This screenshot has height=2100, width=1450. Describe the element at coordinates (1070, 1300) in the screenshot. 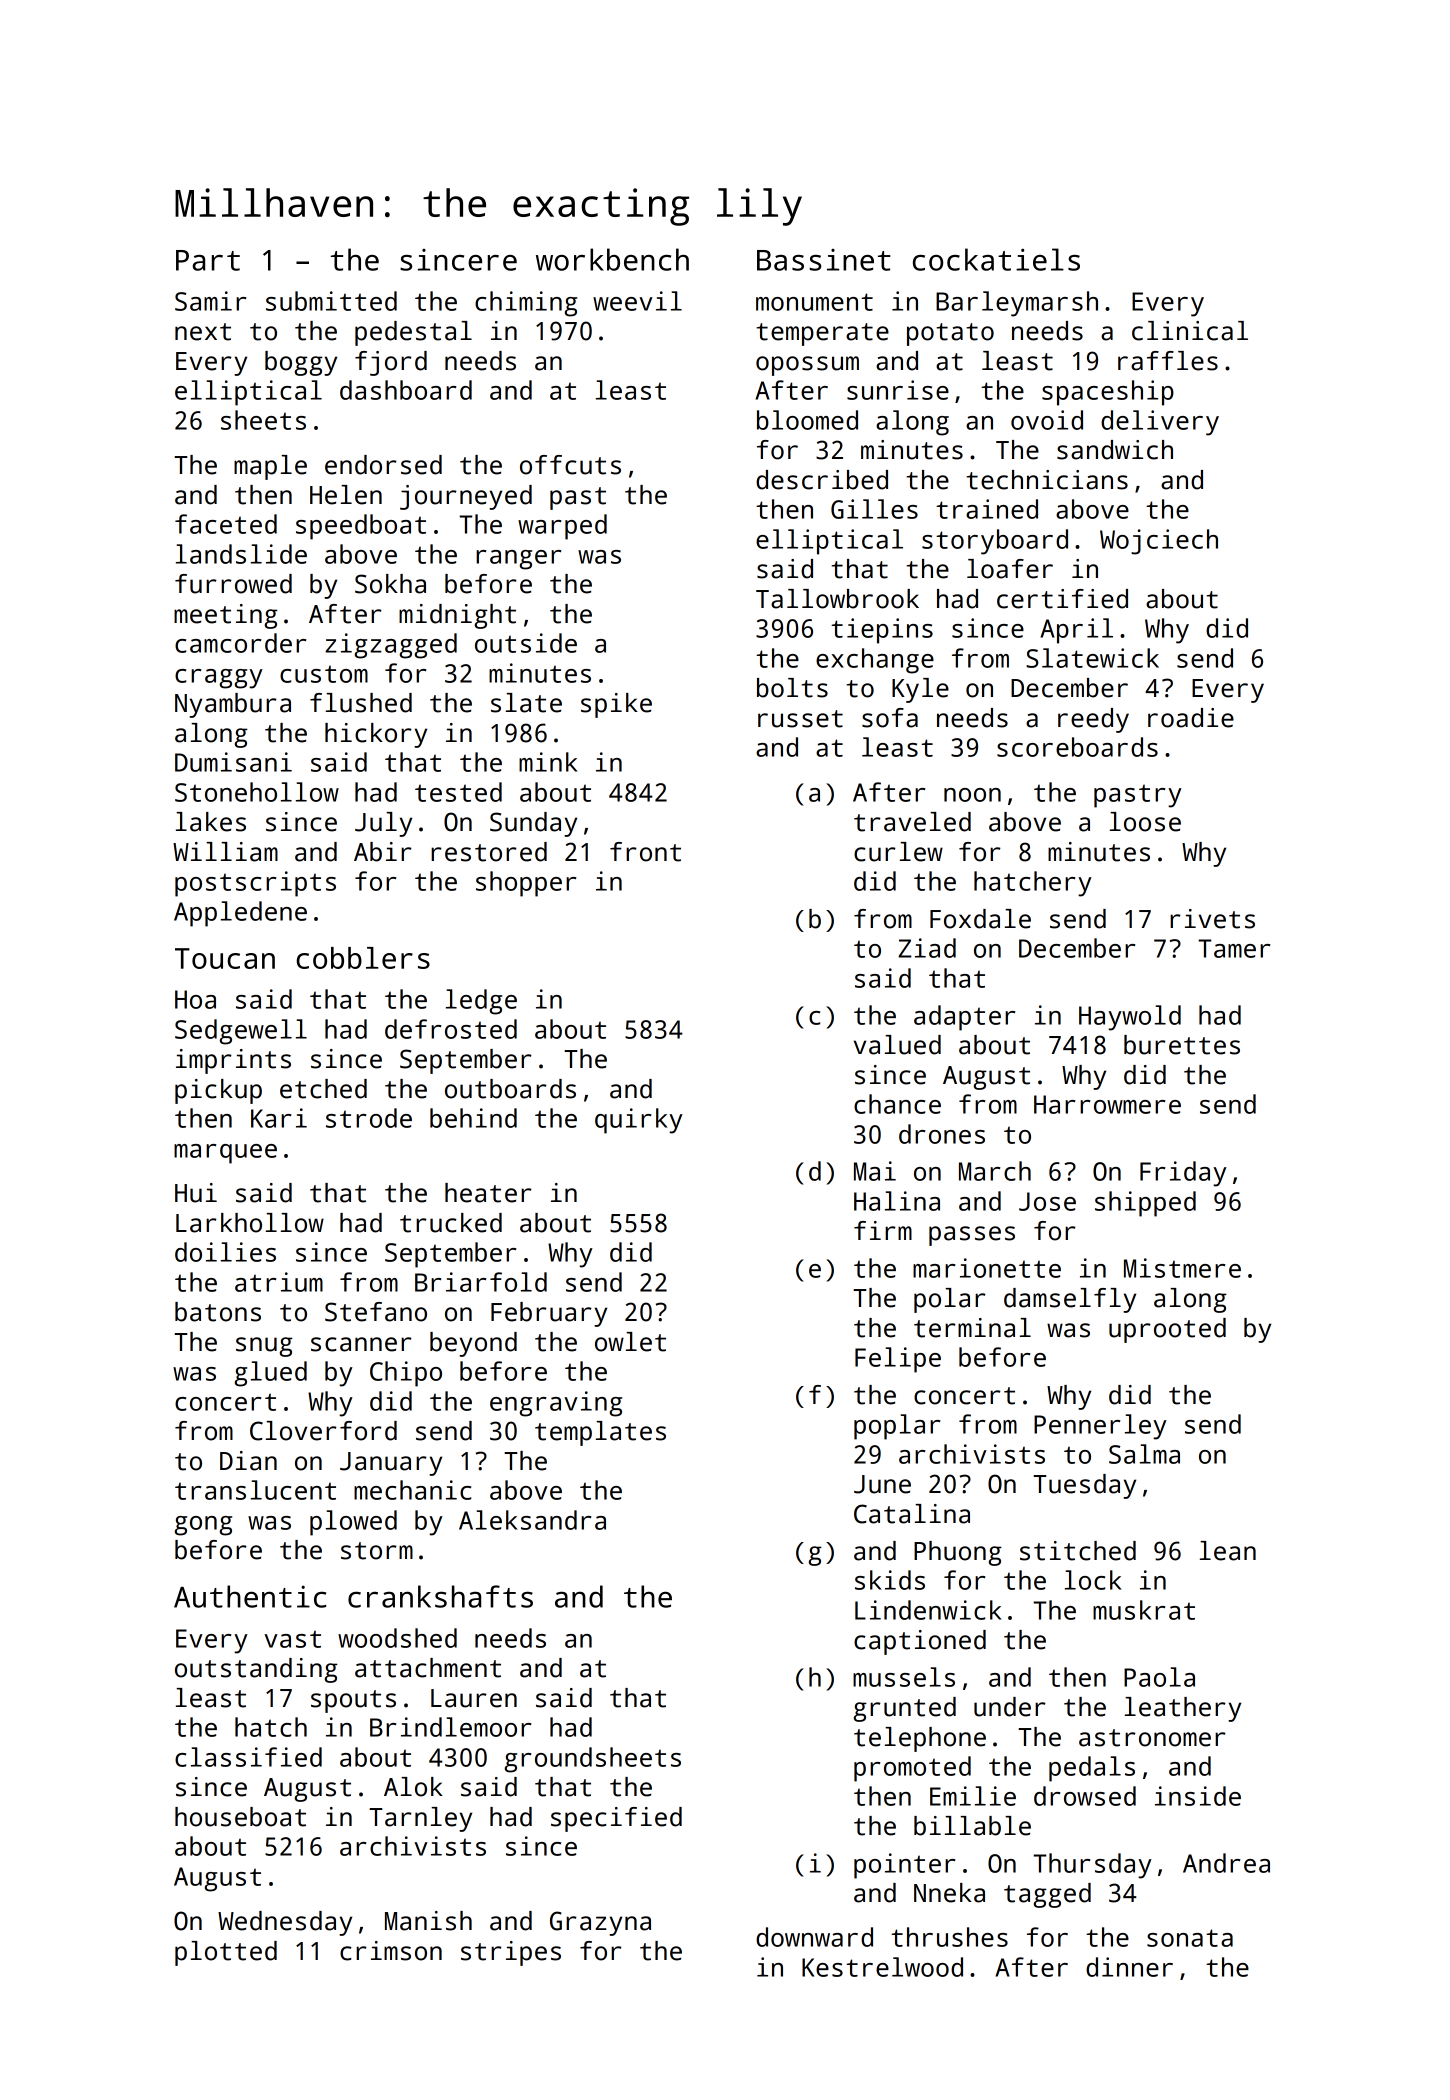

I see `damselfly` at that location.
